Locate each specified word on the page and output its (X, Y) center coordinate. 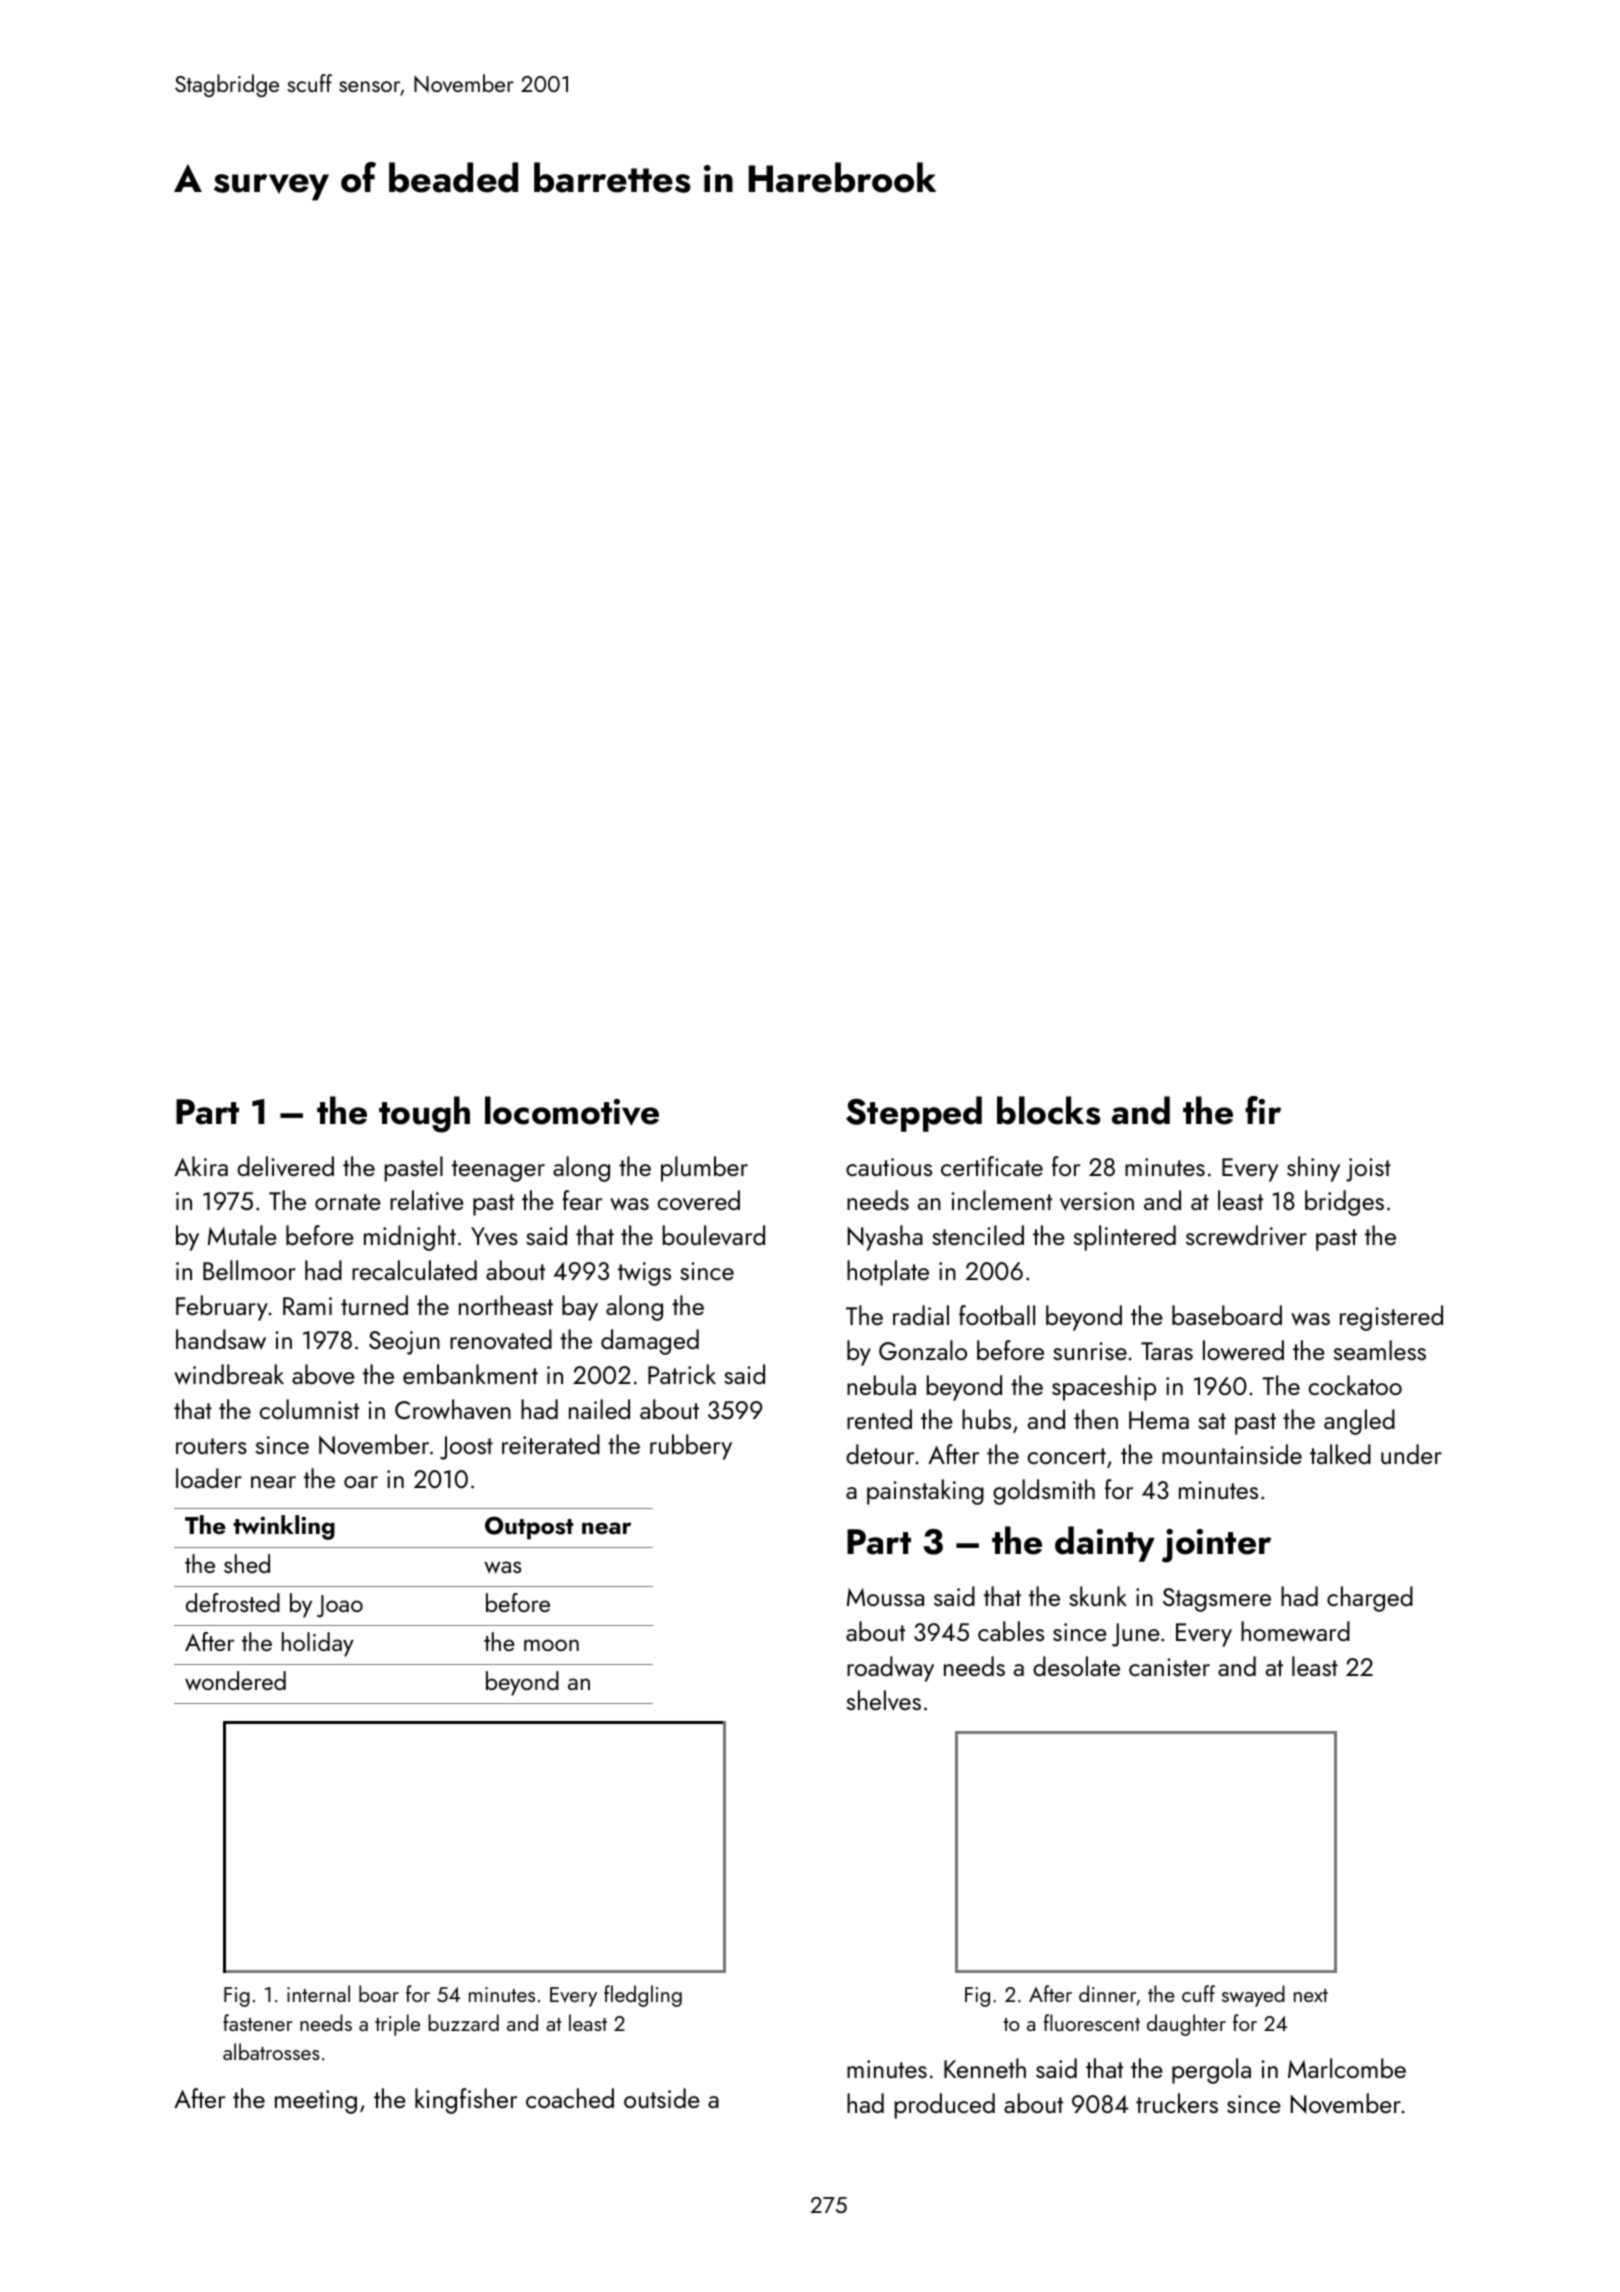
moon (551, 1645)
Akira (201, 1166)
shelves (884, 1700)
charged (1370, 1599)
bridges (1344, 1203)
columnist (309, 1409)
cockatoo (1355, 1385)
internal (318, 1993)
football (997, 1315)
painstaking (925, 1492)
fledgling (643, 1996)
